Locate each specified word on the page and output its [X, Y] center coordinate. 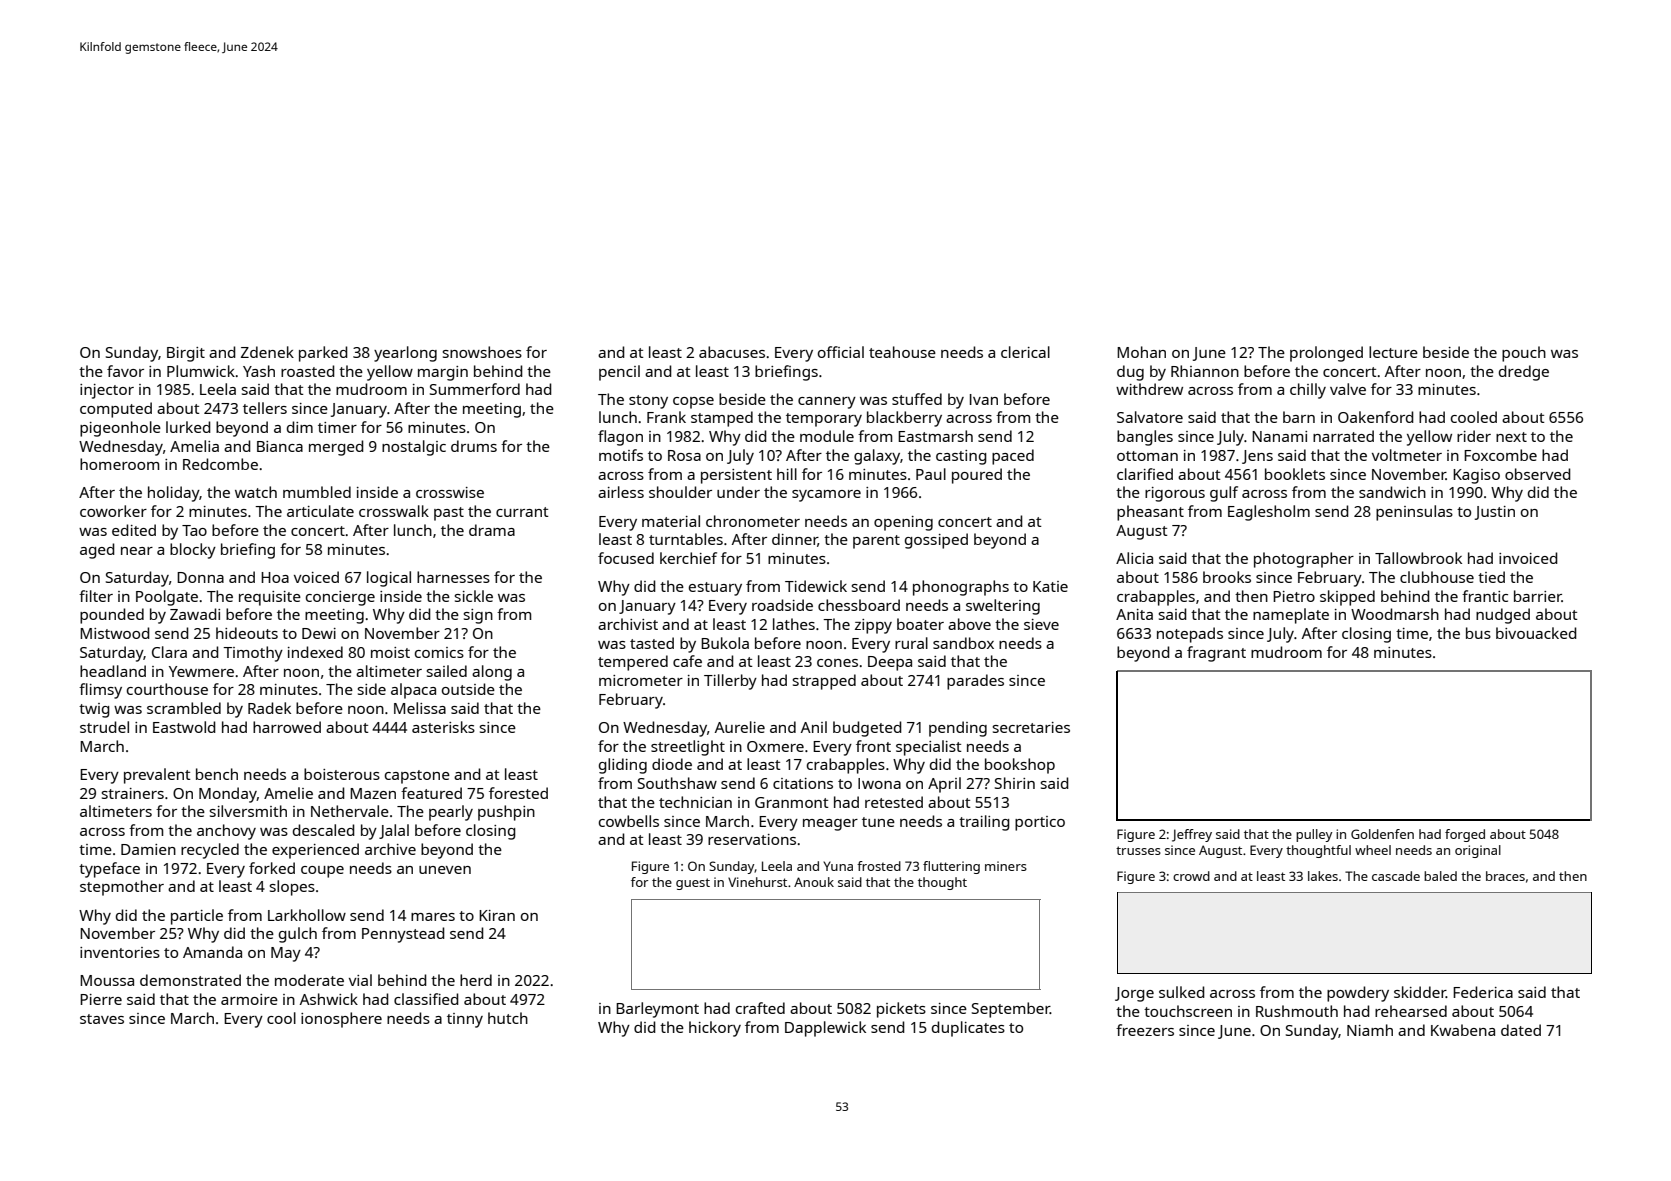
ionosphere [341, 1020]
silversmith [248, 811]
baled [1440, 876]
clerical [1025, 352]
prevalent [157, 776]
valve [1348, 389]
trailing [984, 823]
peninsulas [1414, 513]
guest [693, 884]
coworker [113, 511]
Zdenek [267, 352]
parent [876, 542]
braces [1505, 876]
